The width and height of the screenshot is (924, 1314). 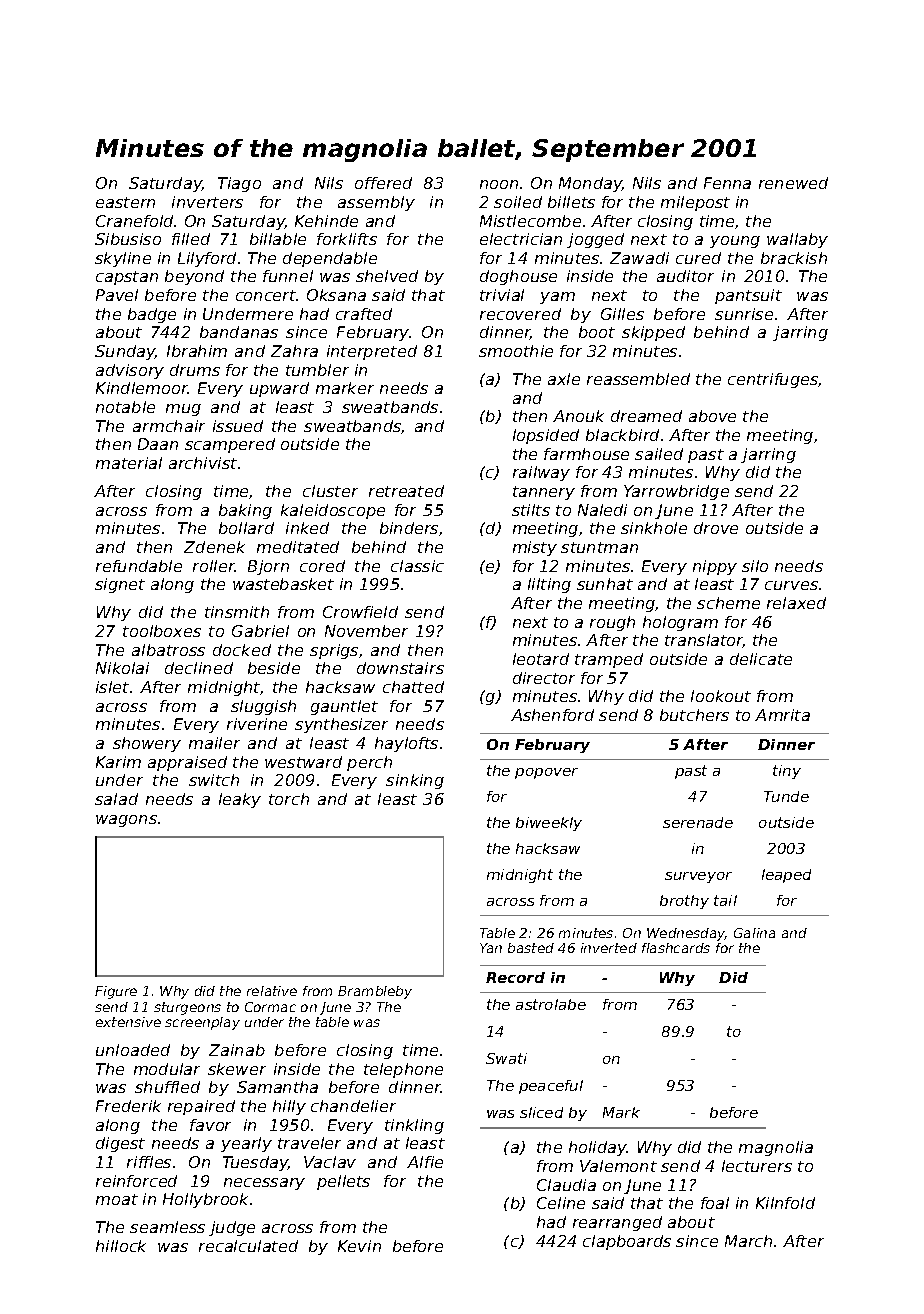 What do you see at coordinates (499, 184) in the screenshot?
I see `noon` at bounding box center [499, 184].
